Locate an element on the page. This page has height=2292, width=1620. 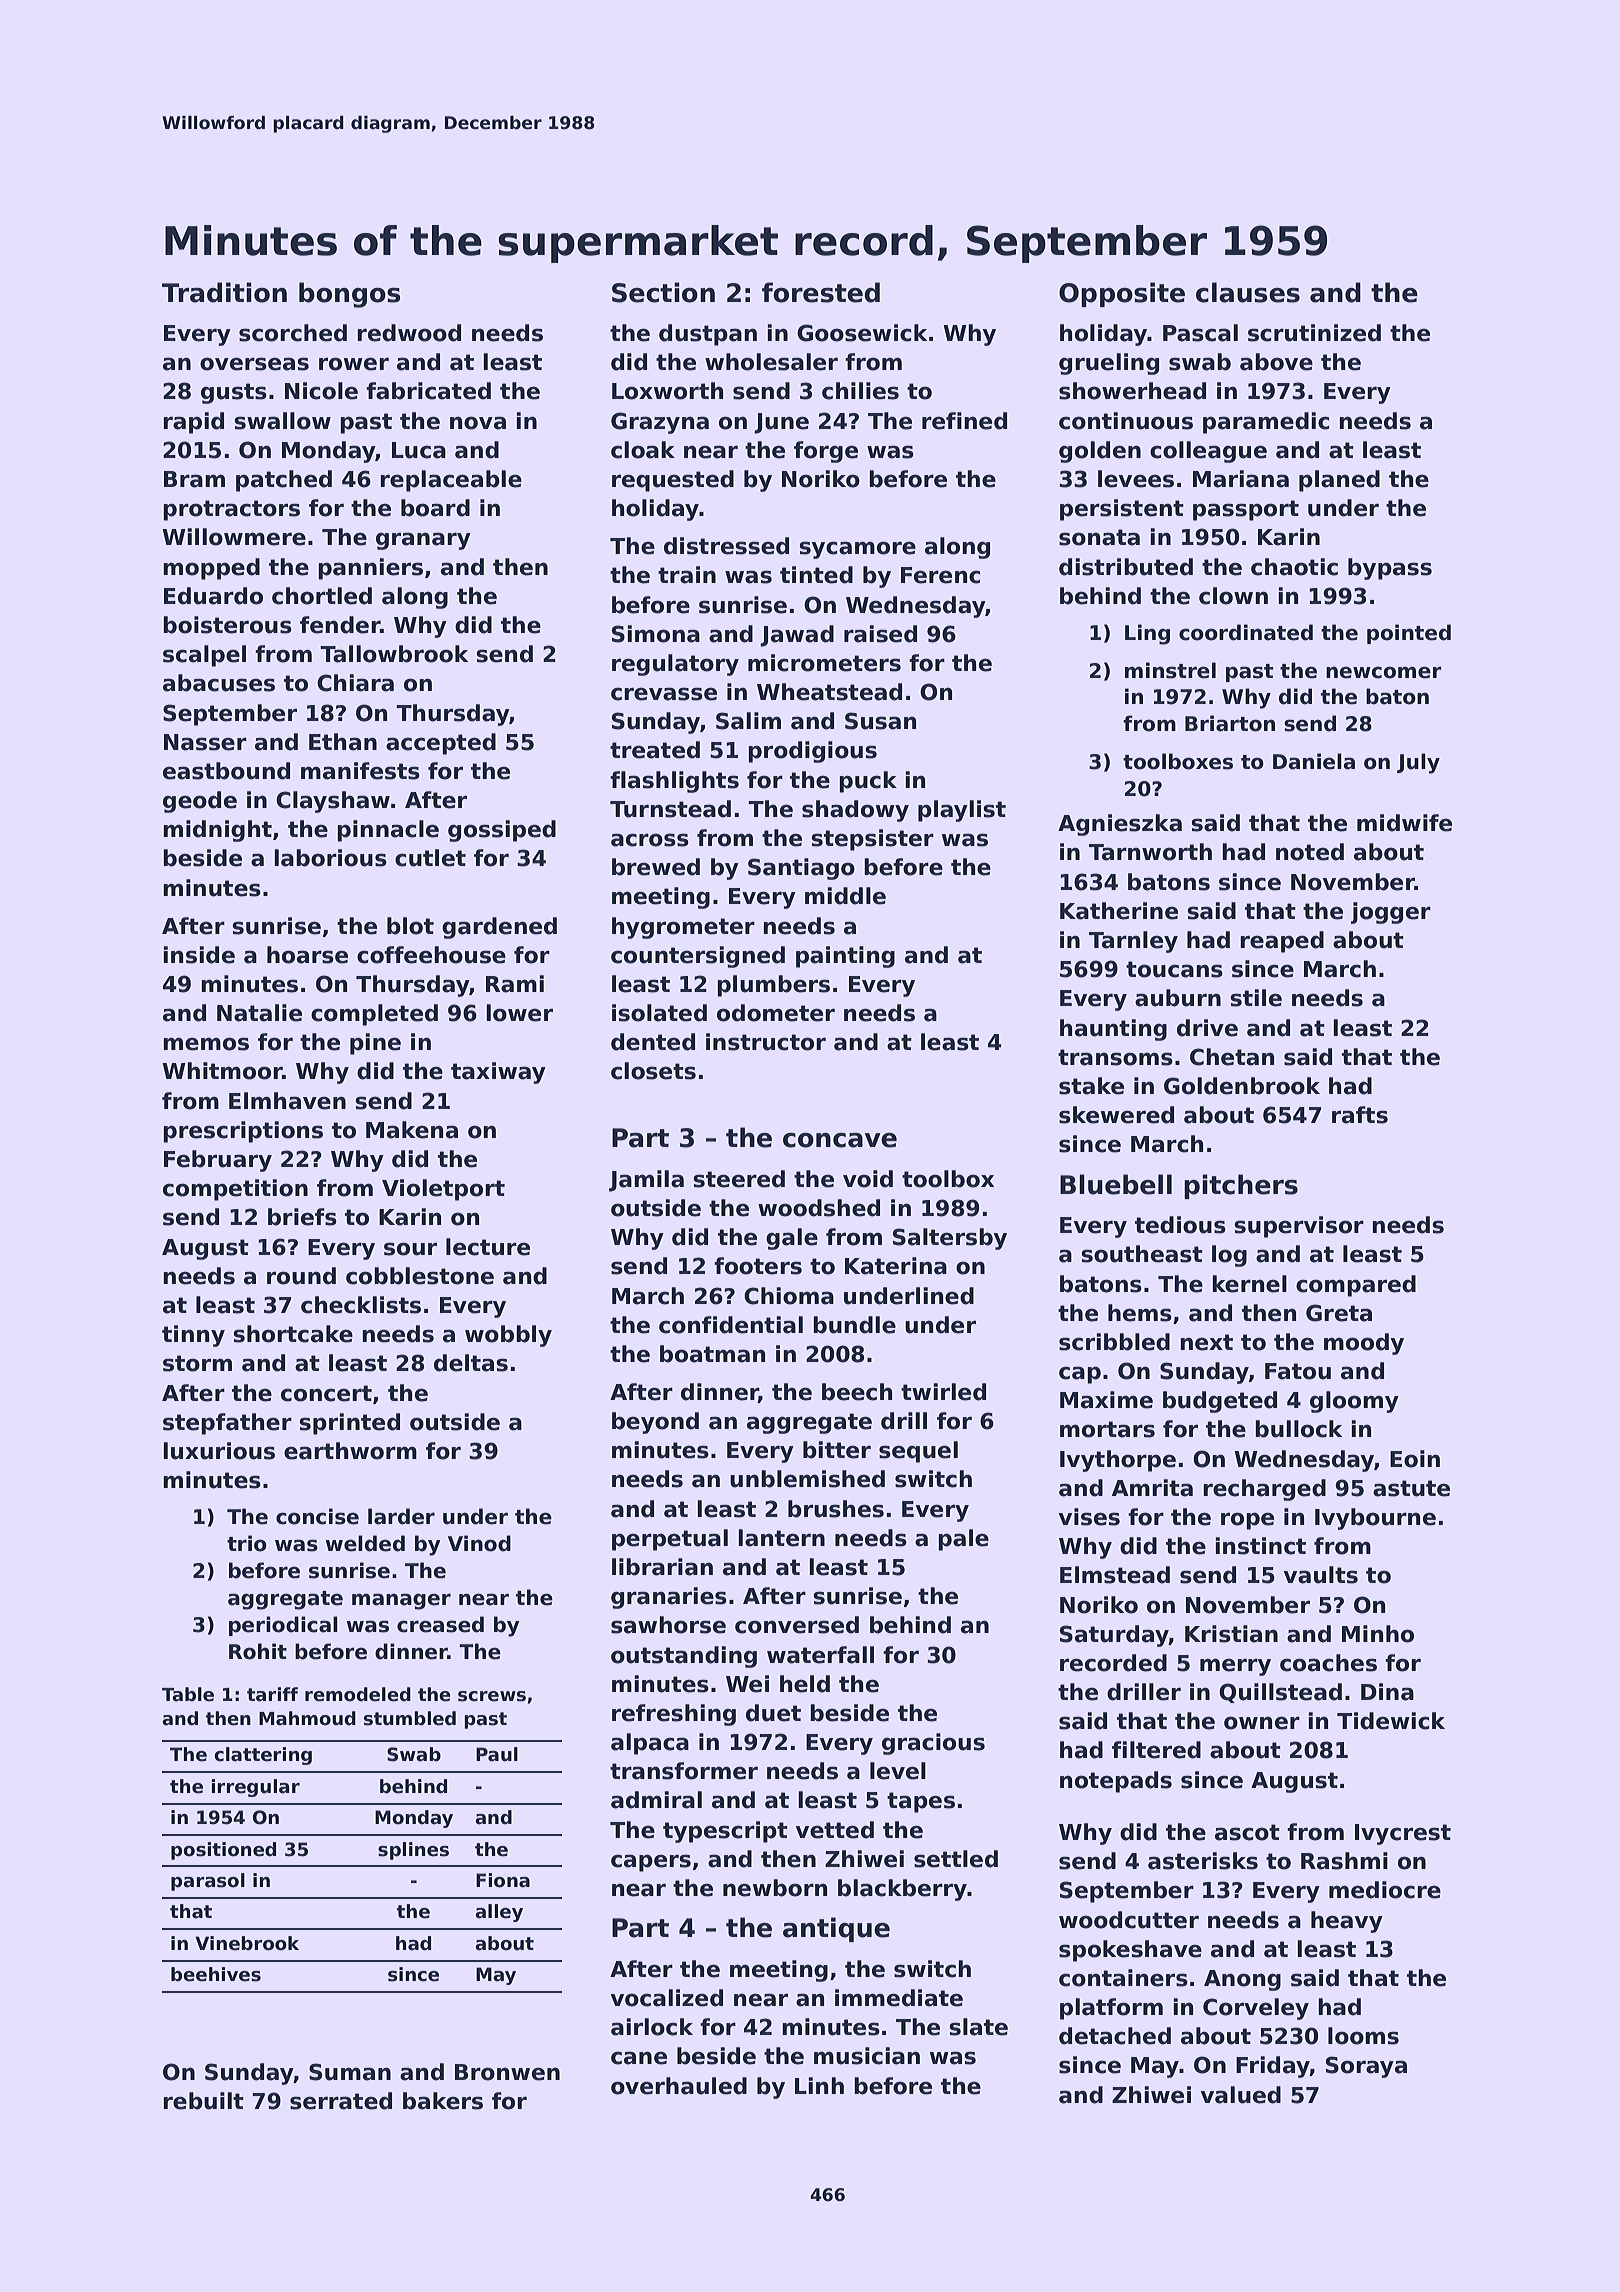
planed is located at coordinates (1339, 481).
